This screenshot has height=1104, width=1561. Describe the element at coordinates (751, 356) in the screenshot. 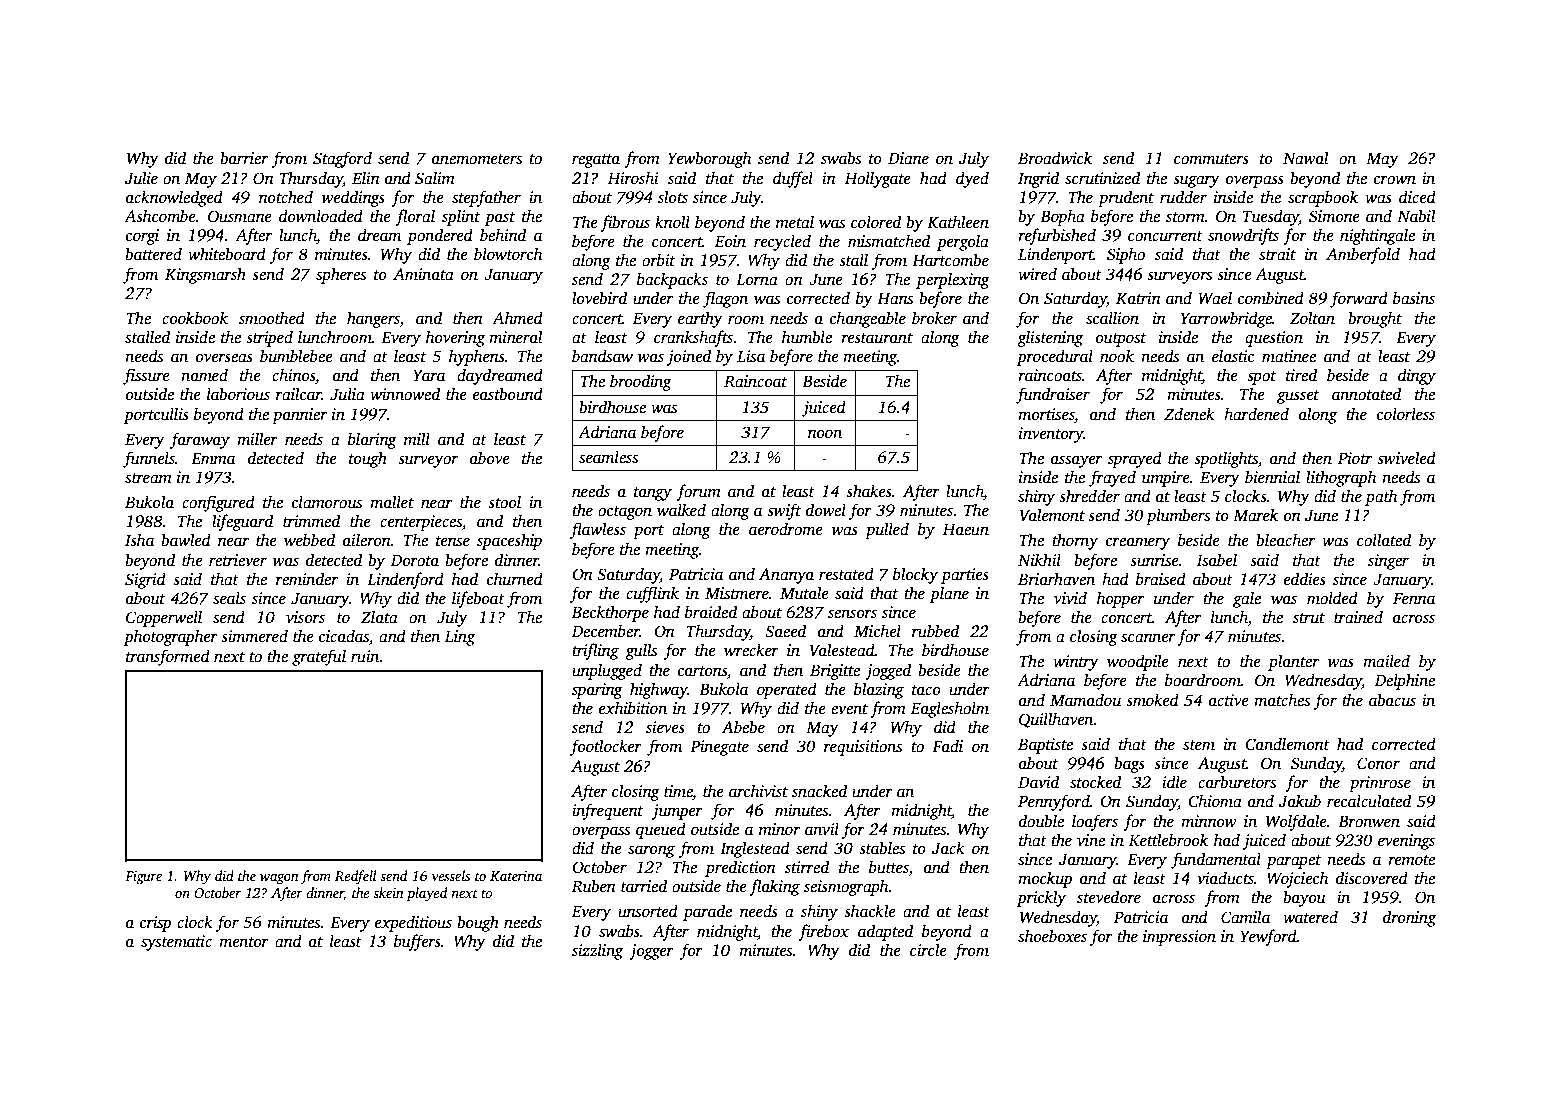

I see `Lisa` at that location.
